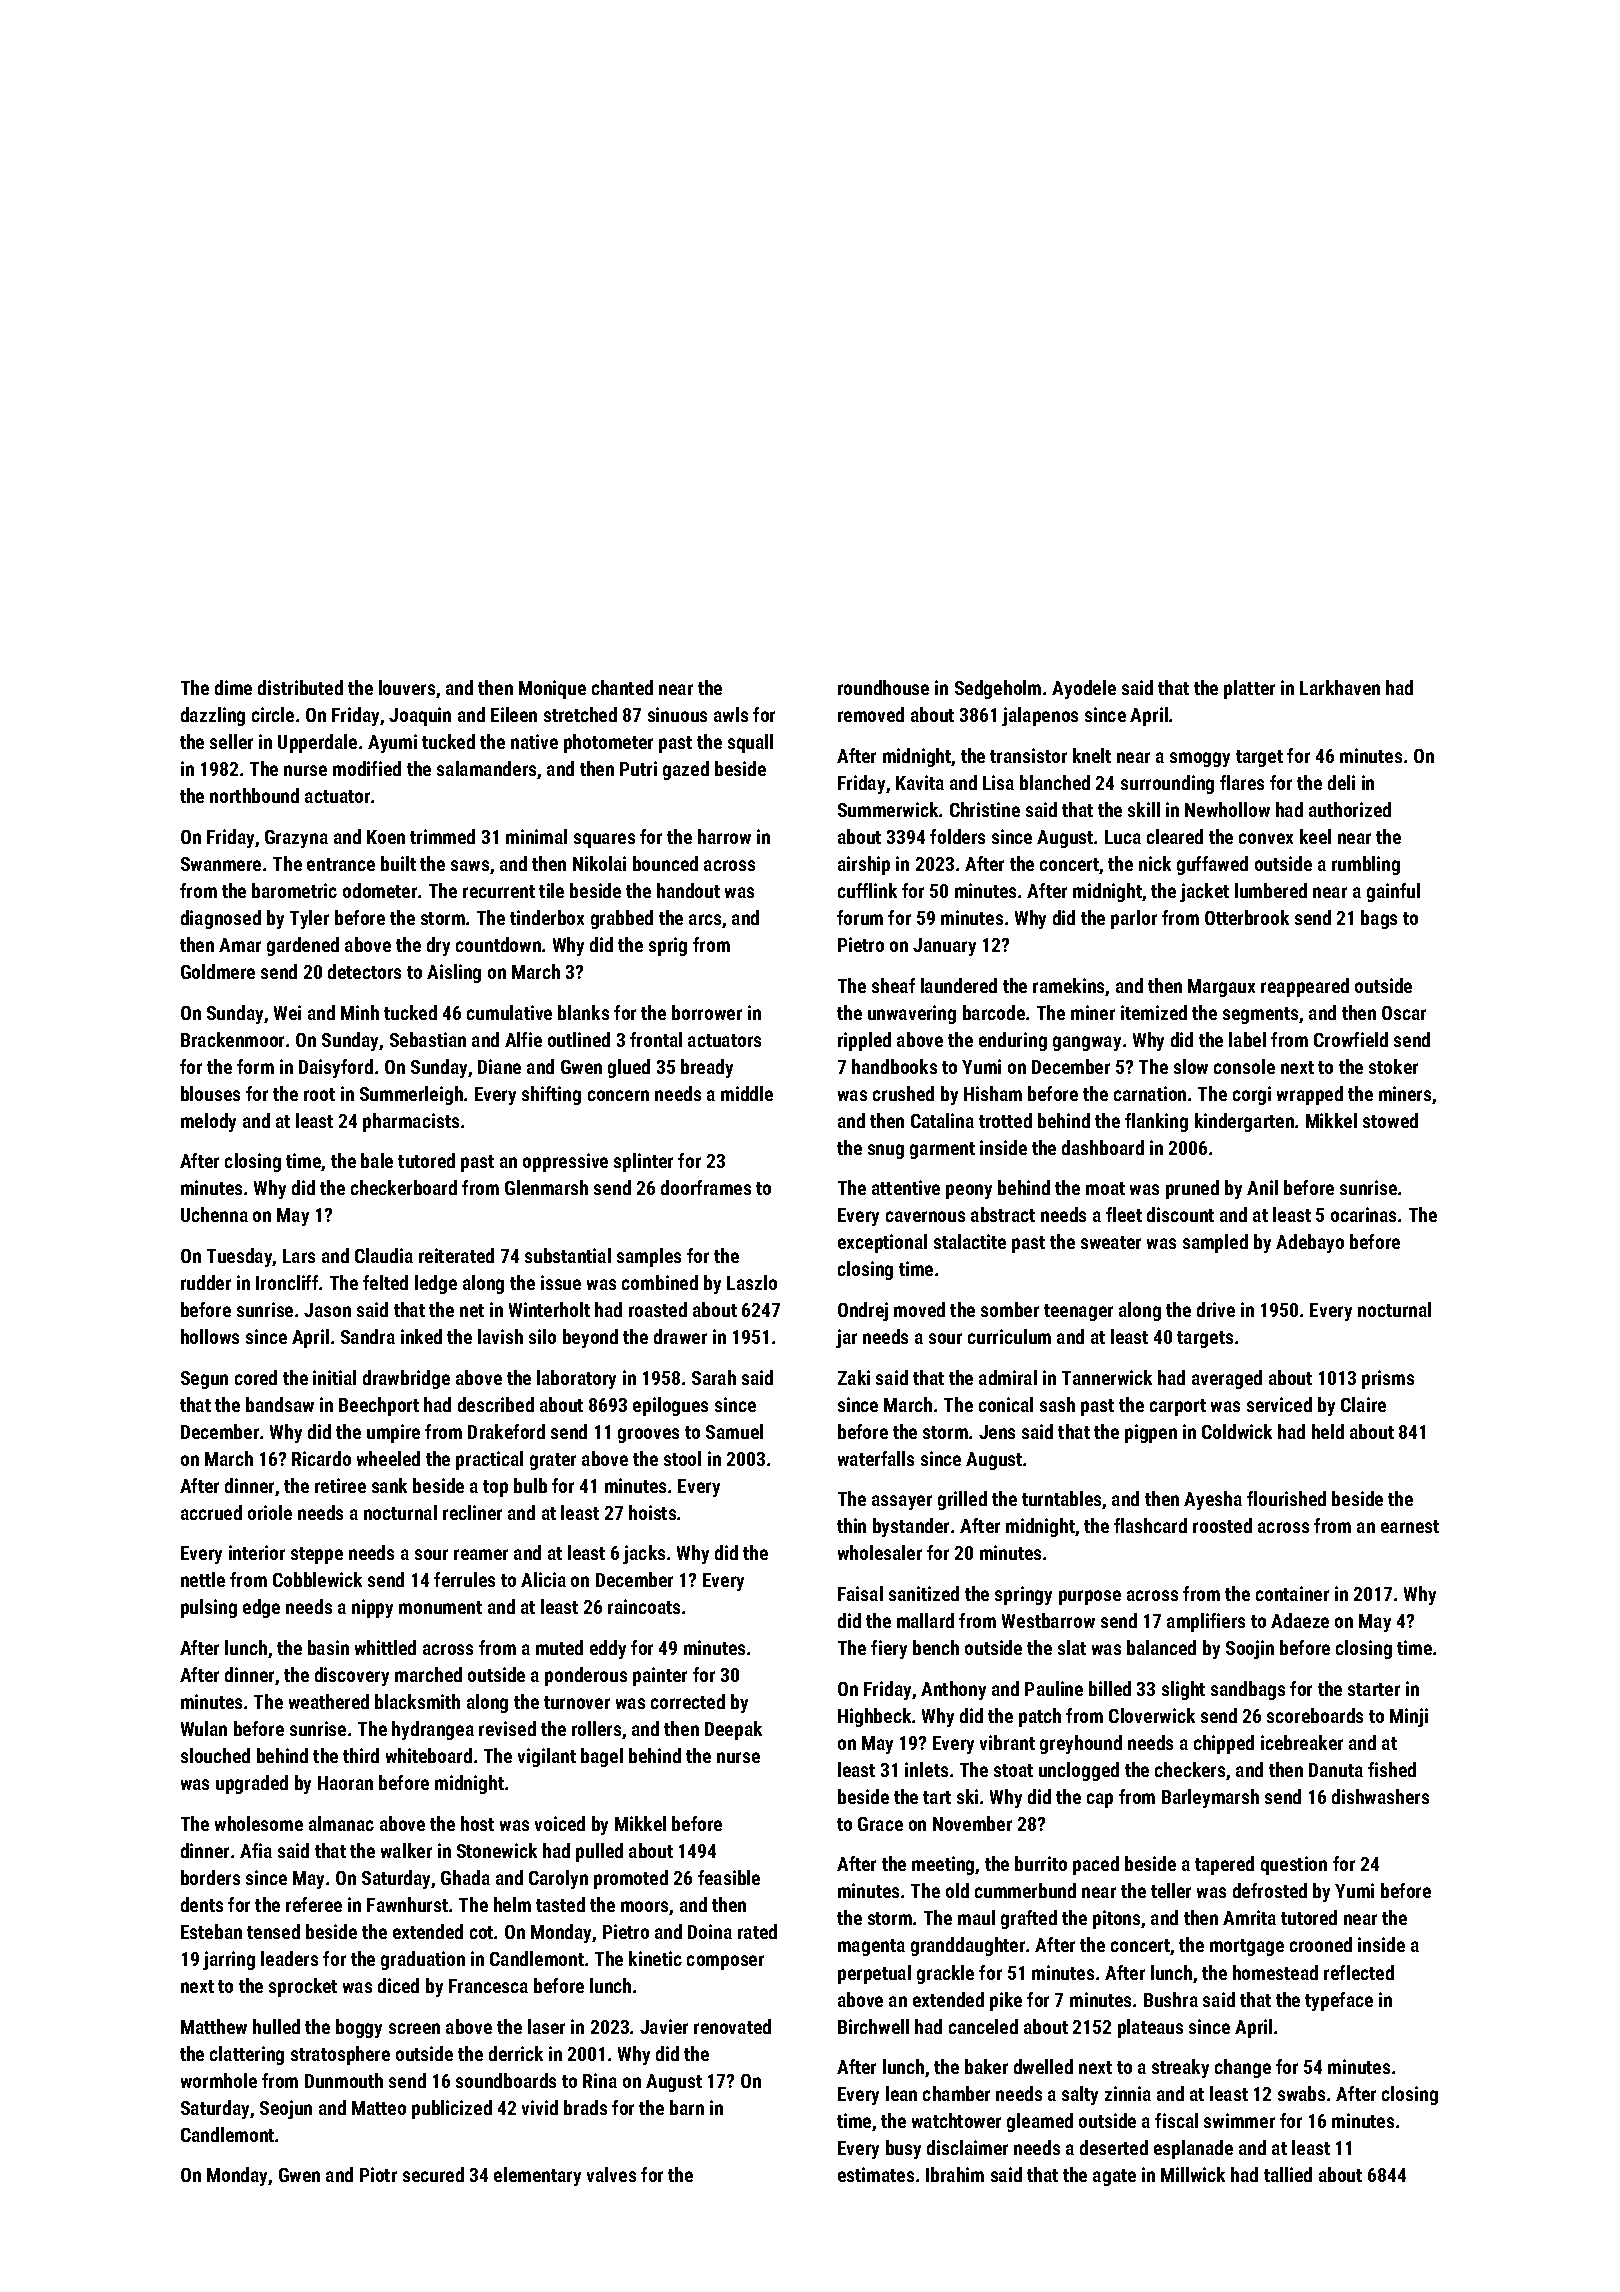 This screenshot has width=1620, height=2292. I want to click on Larkhaven, so click(1340, 687).
